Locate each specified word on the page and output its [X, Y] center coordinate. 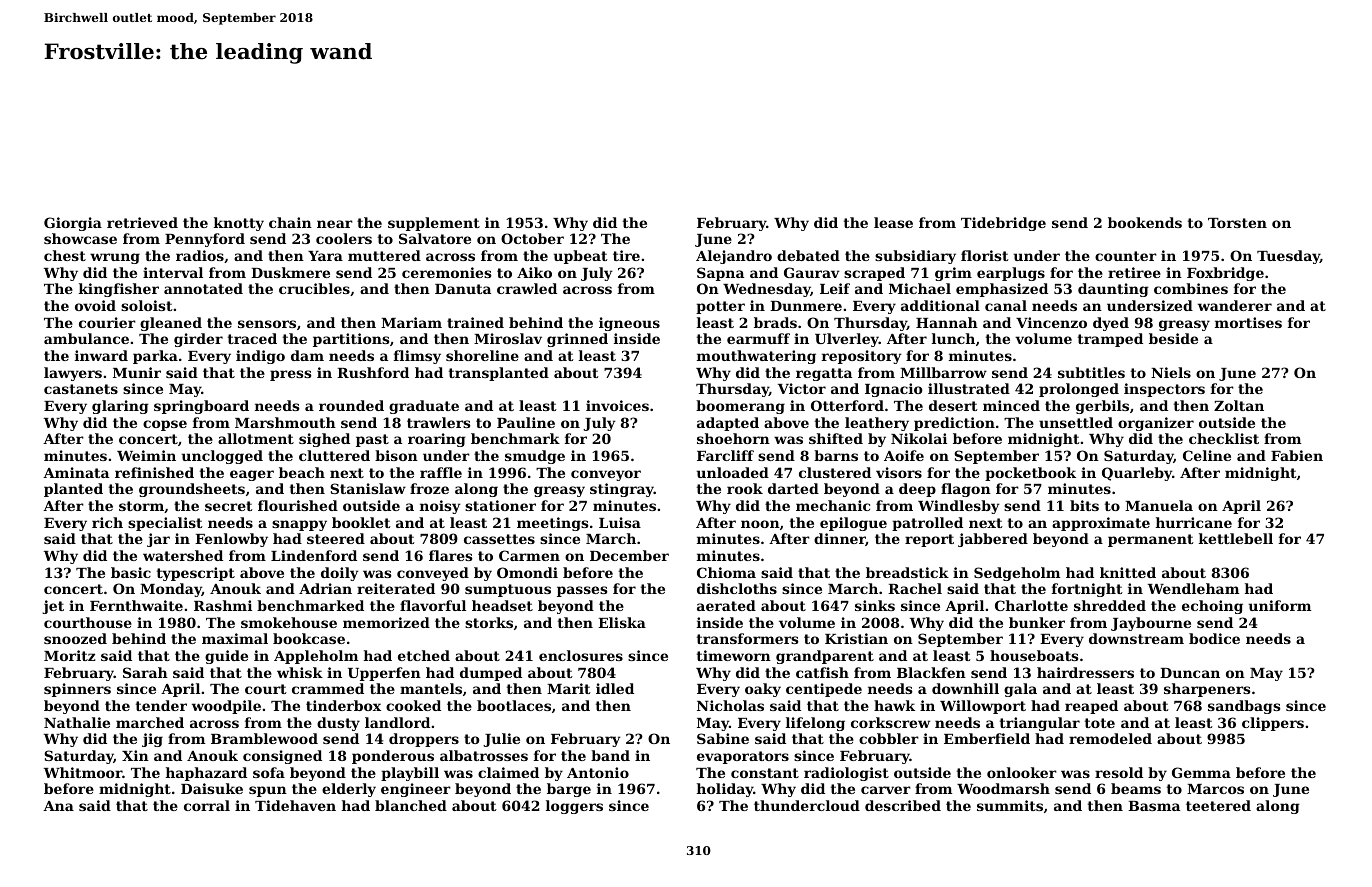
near [335, 224]
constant [765, 773]
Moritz [69, 655]
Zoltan [1239, 405]
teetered [1218, 805]
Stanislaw [368, 488]
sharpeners [1207, 690]
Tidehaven [295, 805]
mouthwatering [756, 357]
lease [893, 222]
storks [489, 622]
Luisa [620, 522]
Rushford [373, 372]
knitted [1128, 572]
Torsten [1237, 223]
